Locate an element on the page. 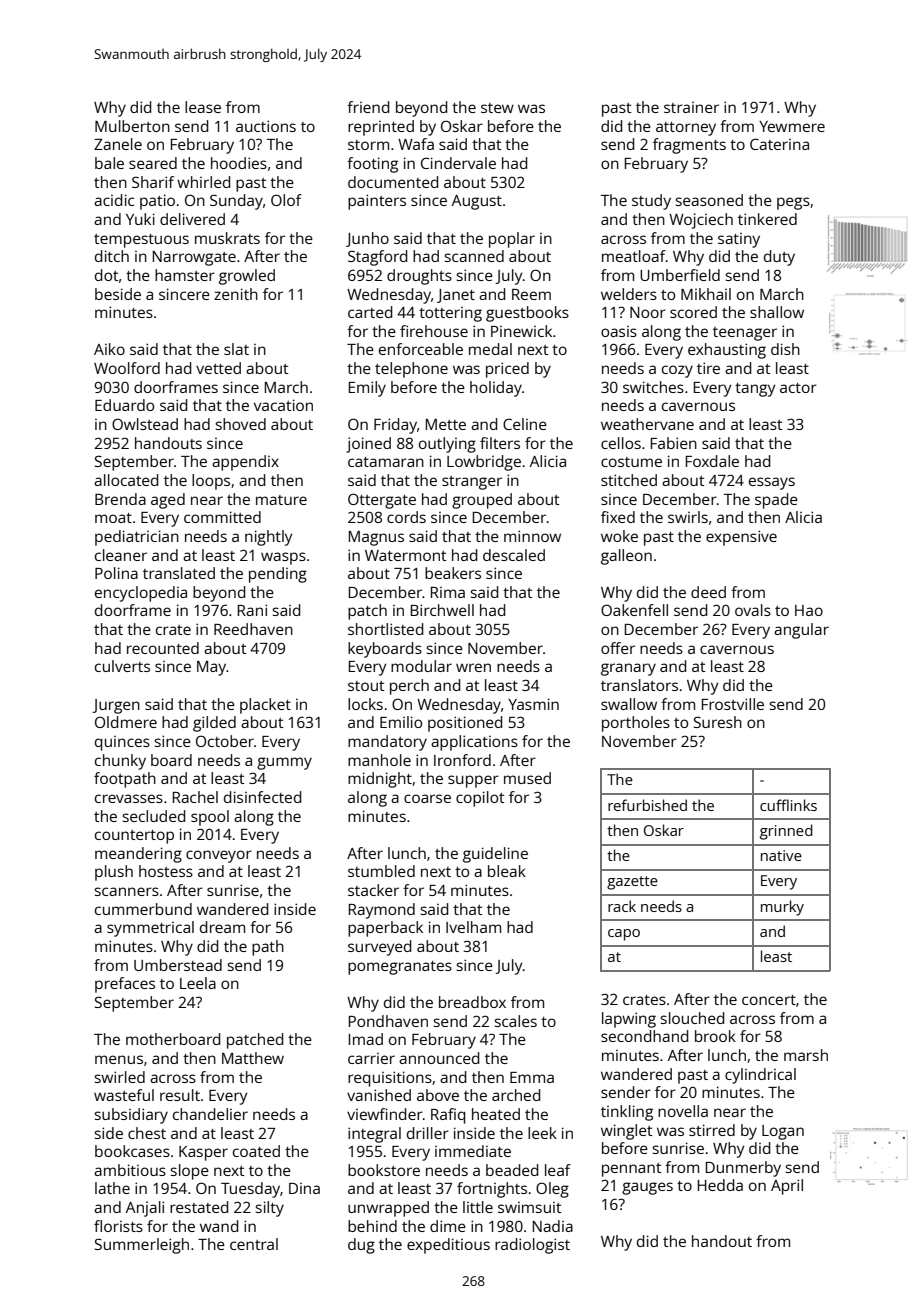  Nadia is located at coordinates (553, 1226).
